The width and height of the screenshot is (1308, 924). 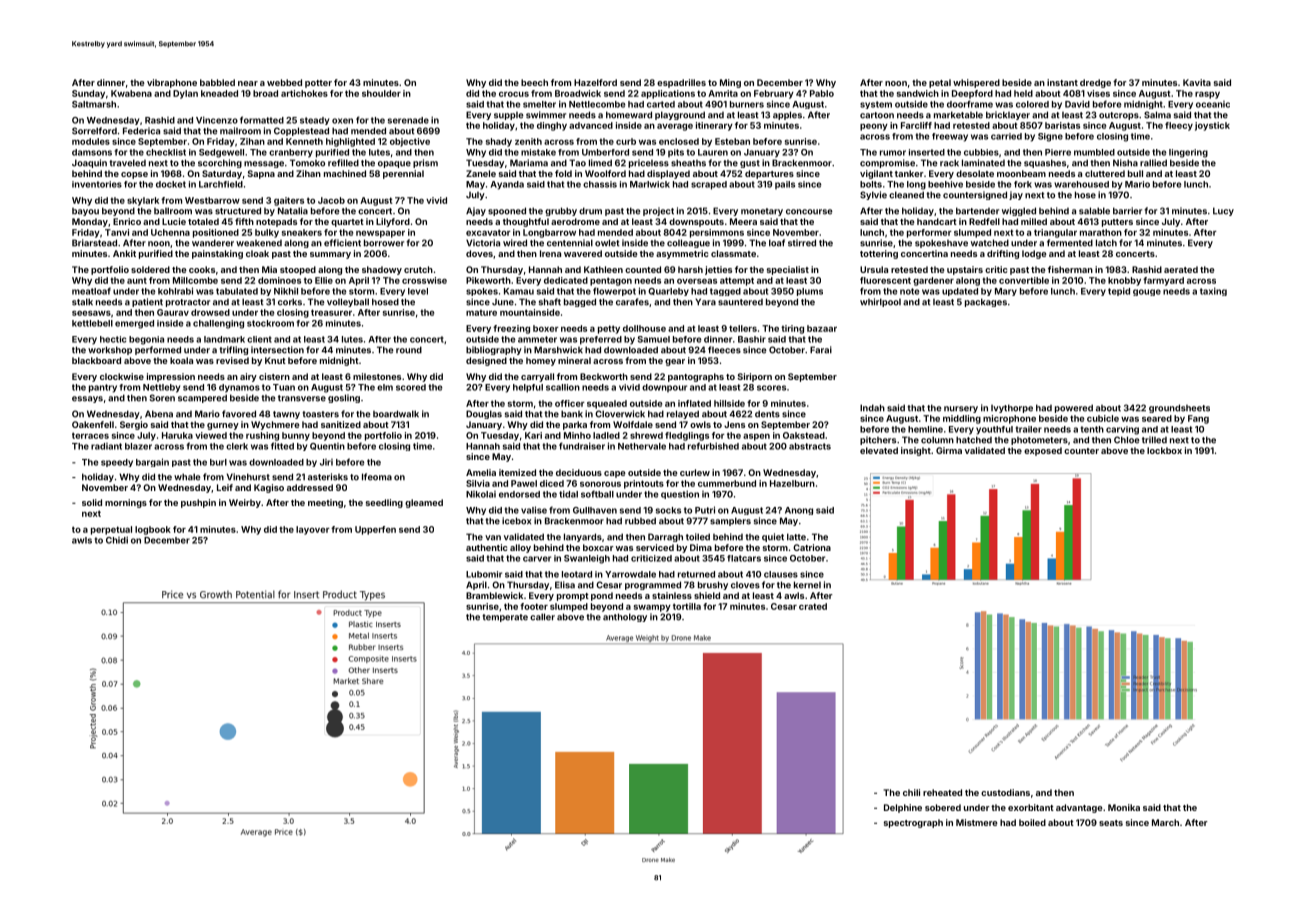 I want to click on boiled, so click(x=1032, y=822).
